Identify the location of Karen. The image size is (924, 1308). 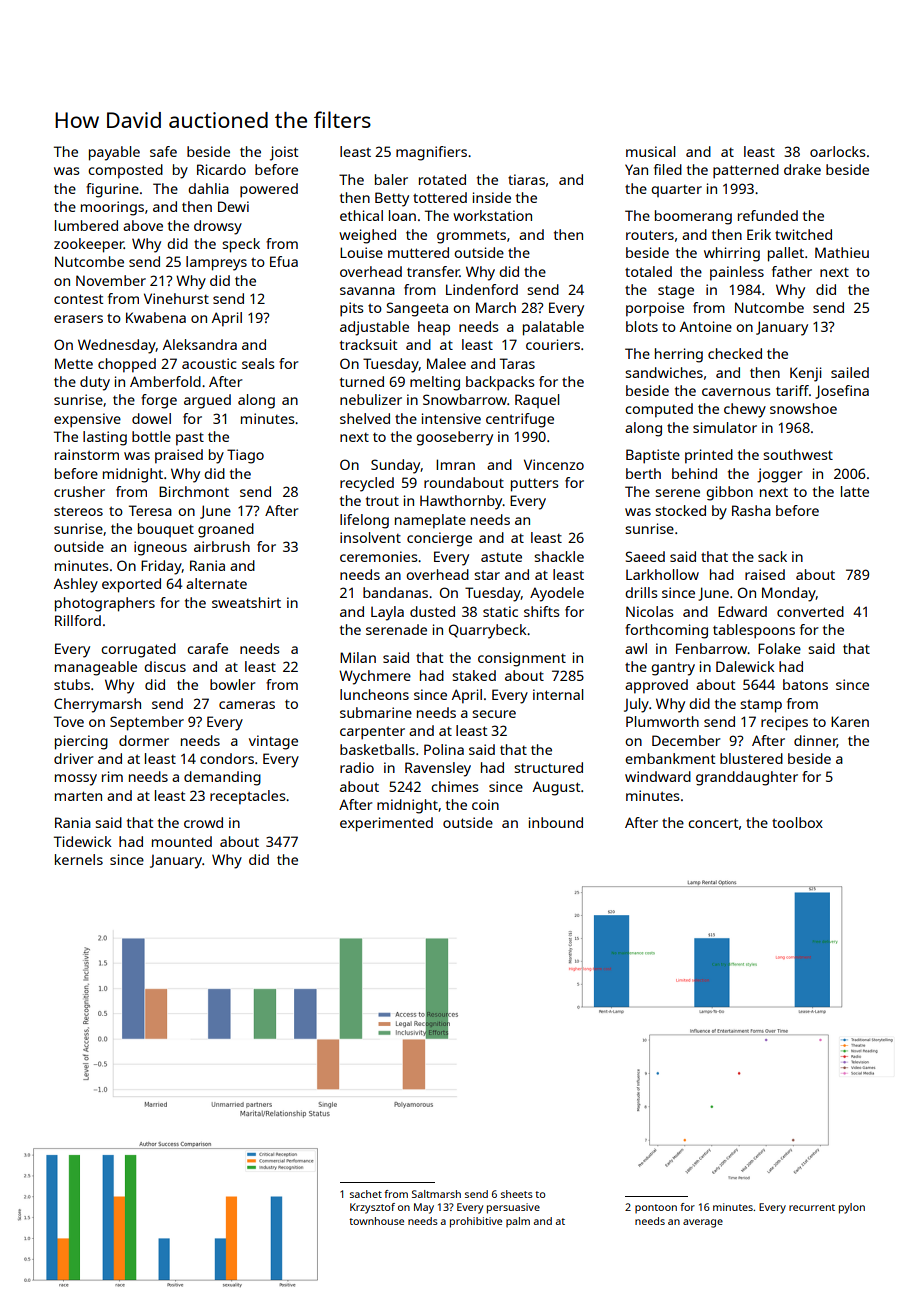
(850, 721).
